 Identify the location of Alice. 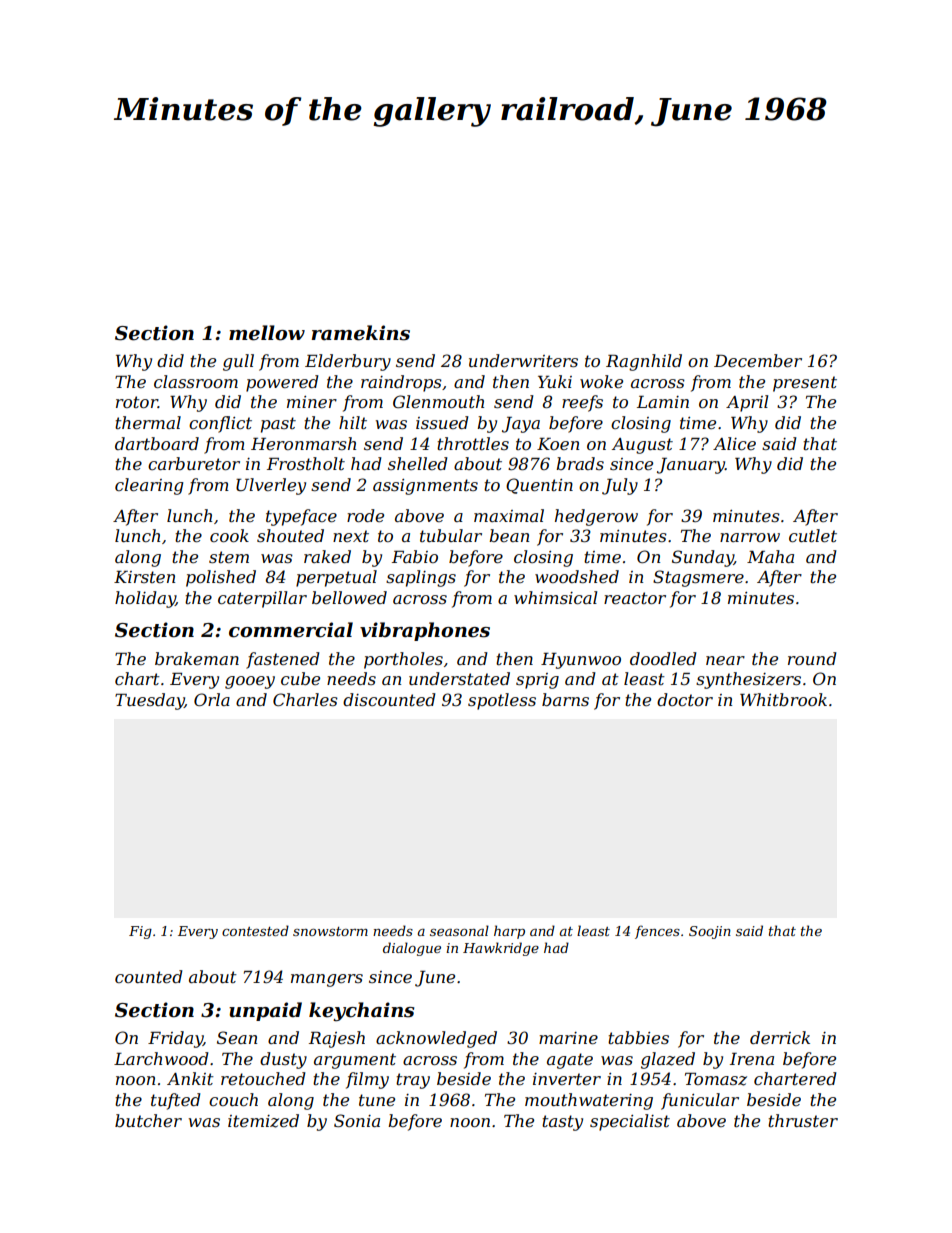
(734, 443).
